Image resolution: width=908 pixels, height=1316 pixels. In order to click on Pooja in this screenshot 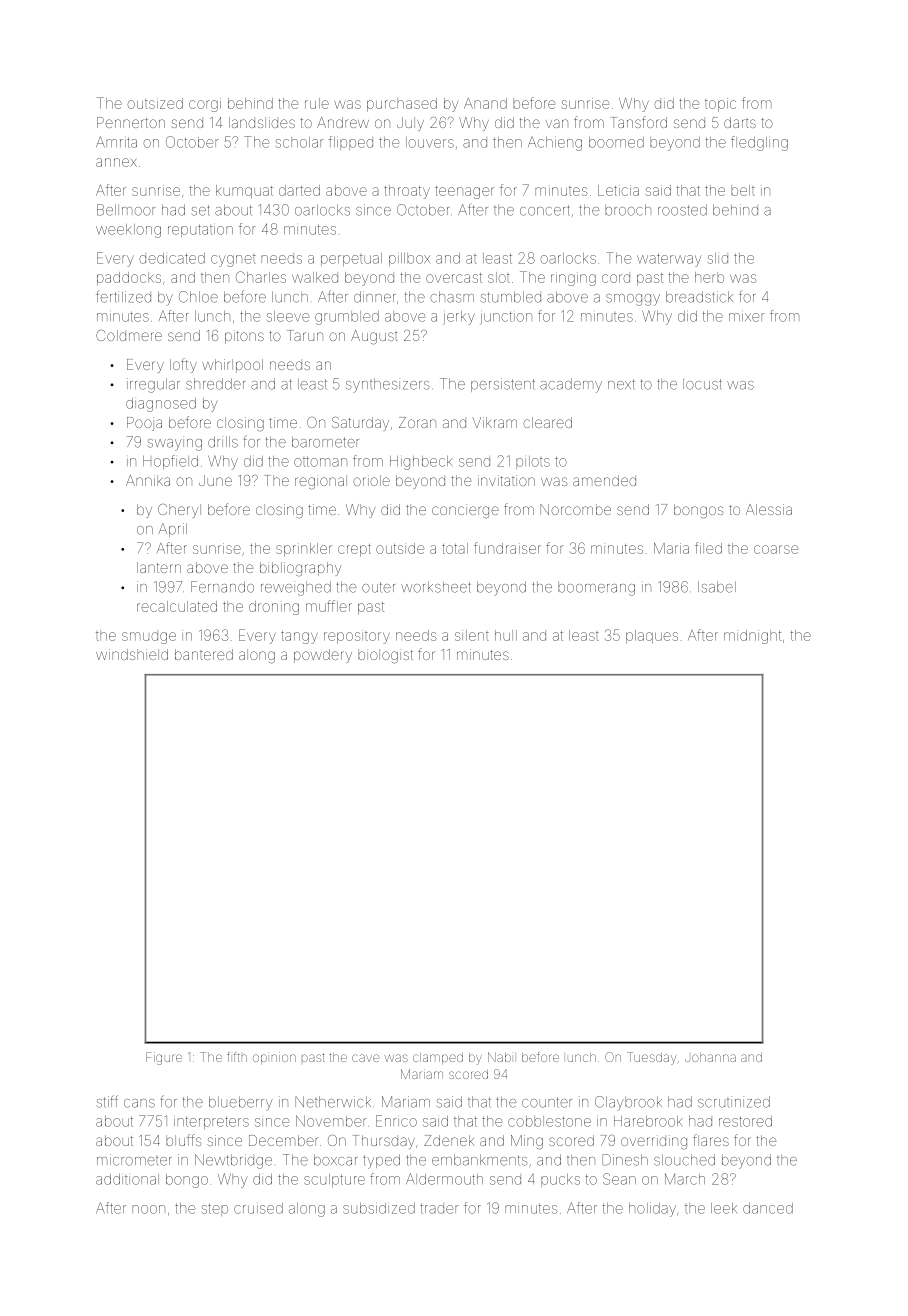, I will do `click(144, 424)`.
